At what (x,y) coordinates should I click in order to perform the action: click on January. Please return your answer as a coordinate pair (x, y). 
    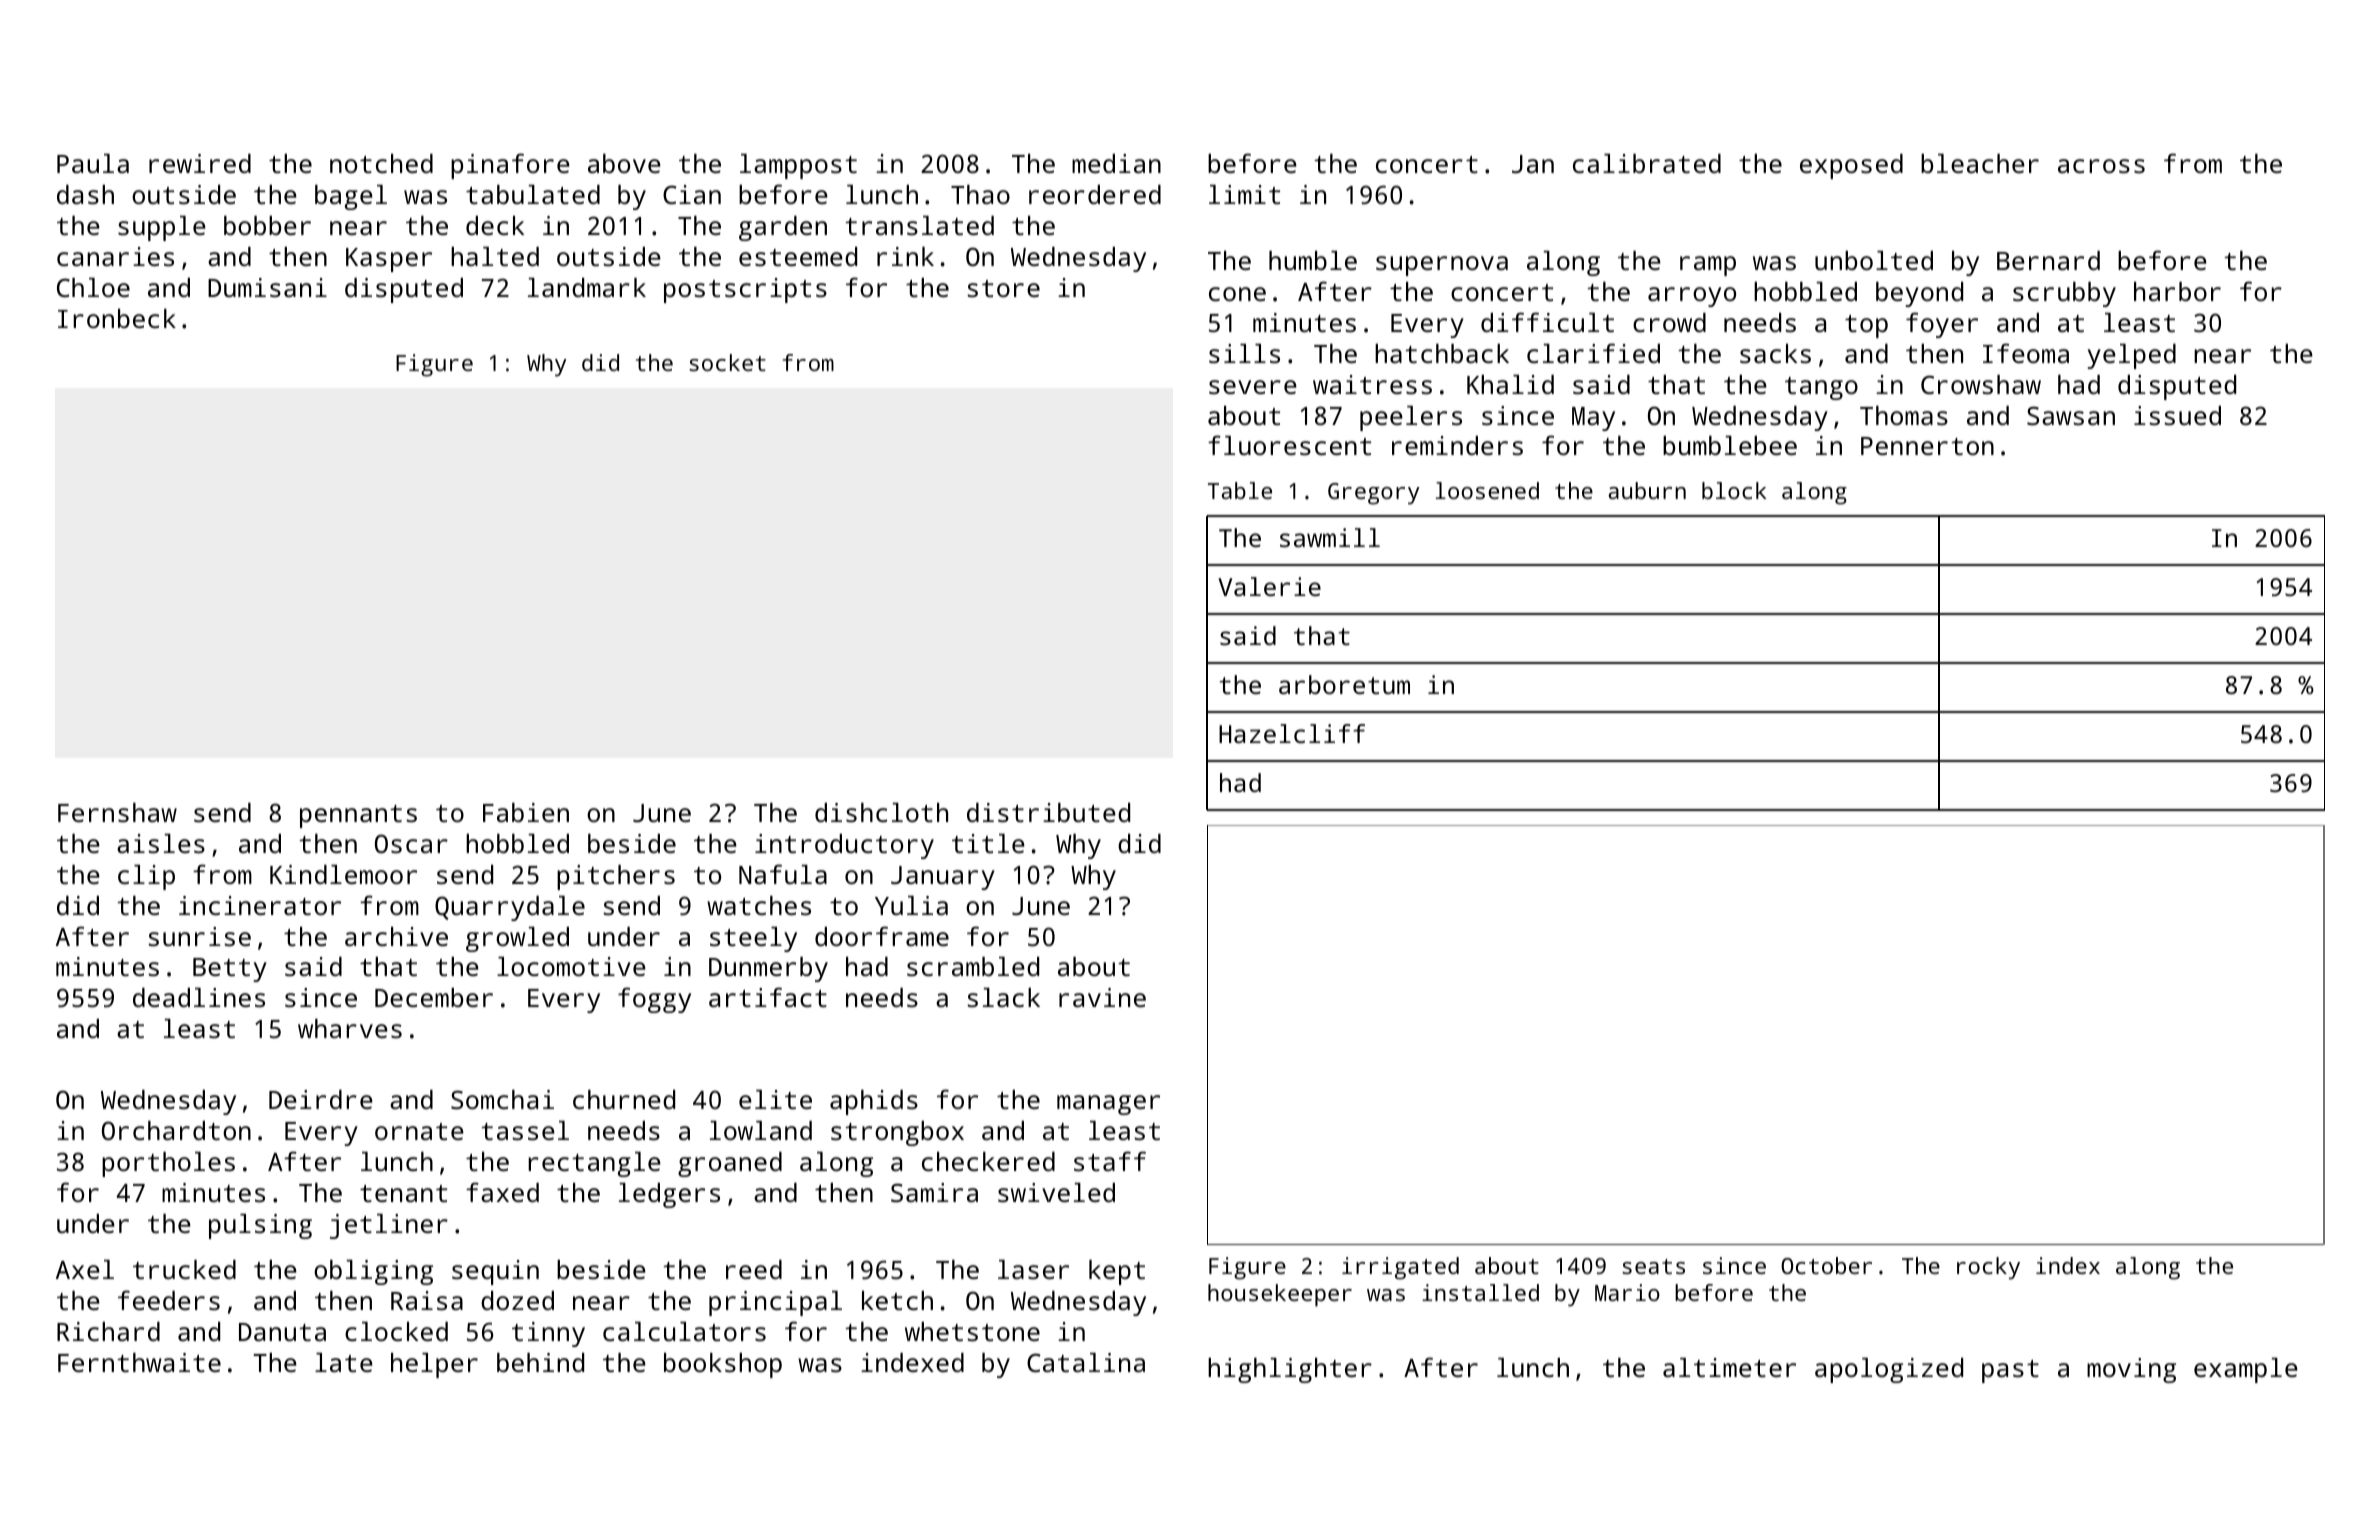
    Looking at the image, I should click on (943, 878).
